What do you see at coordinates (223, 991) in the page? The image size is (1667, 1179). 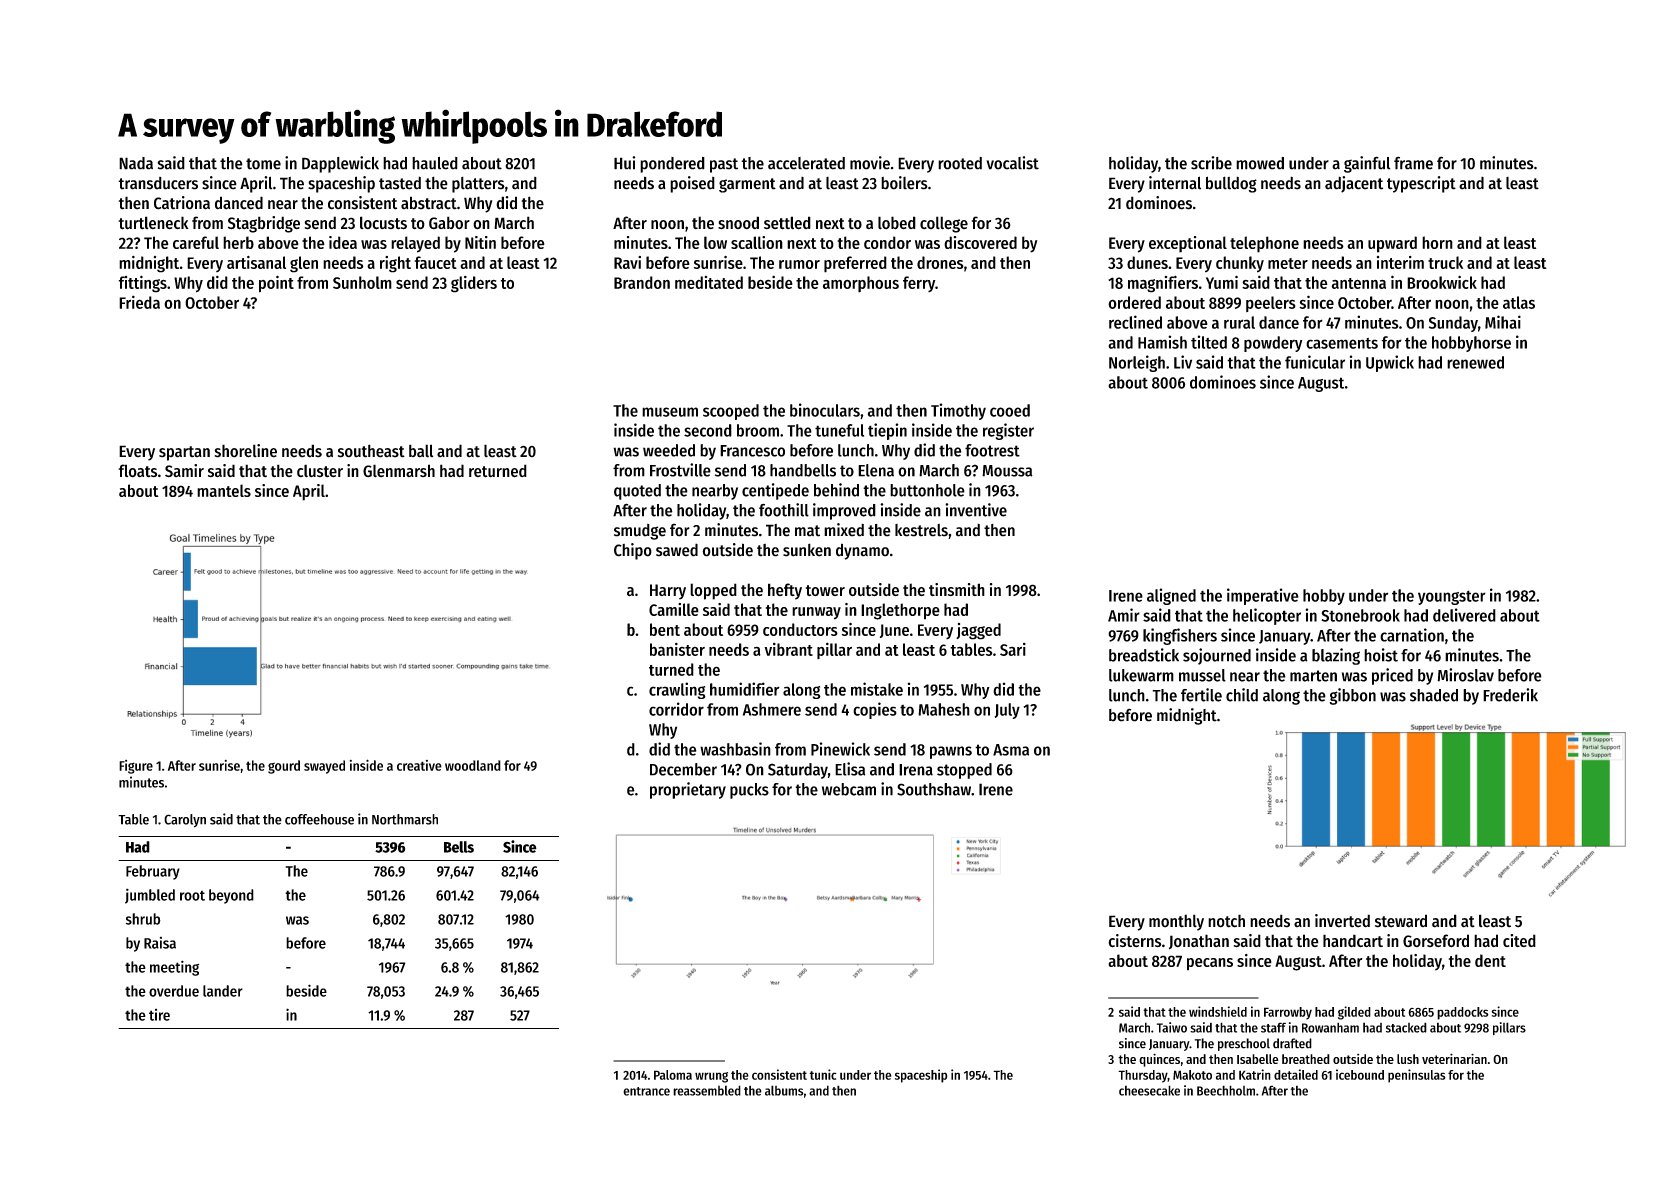 I see `lander` at bounding box center [223, 991].
